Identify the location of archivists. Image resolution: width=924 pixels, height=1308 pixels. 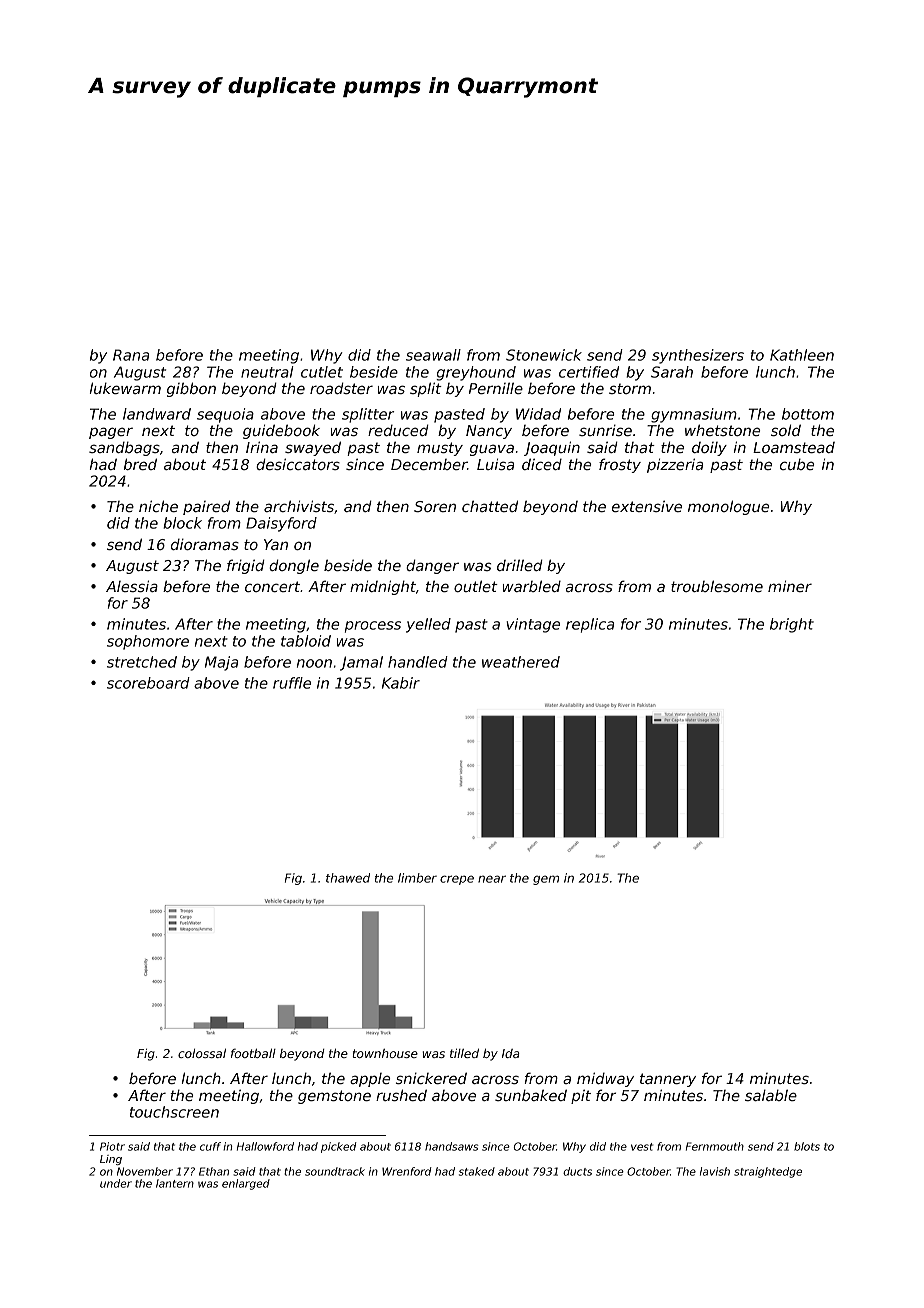
(299, 506).
